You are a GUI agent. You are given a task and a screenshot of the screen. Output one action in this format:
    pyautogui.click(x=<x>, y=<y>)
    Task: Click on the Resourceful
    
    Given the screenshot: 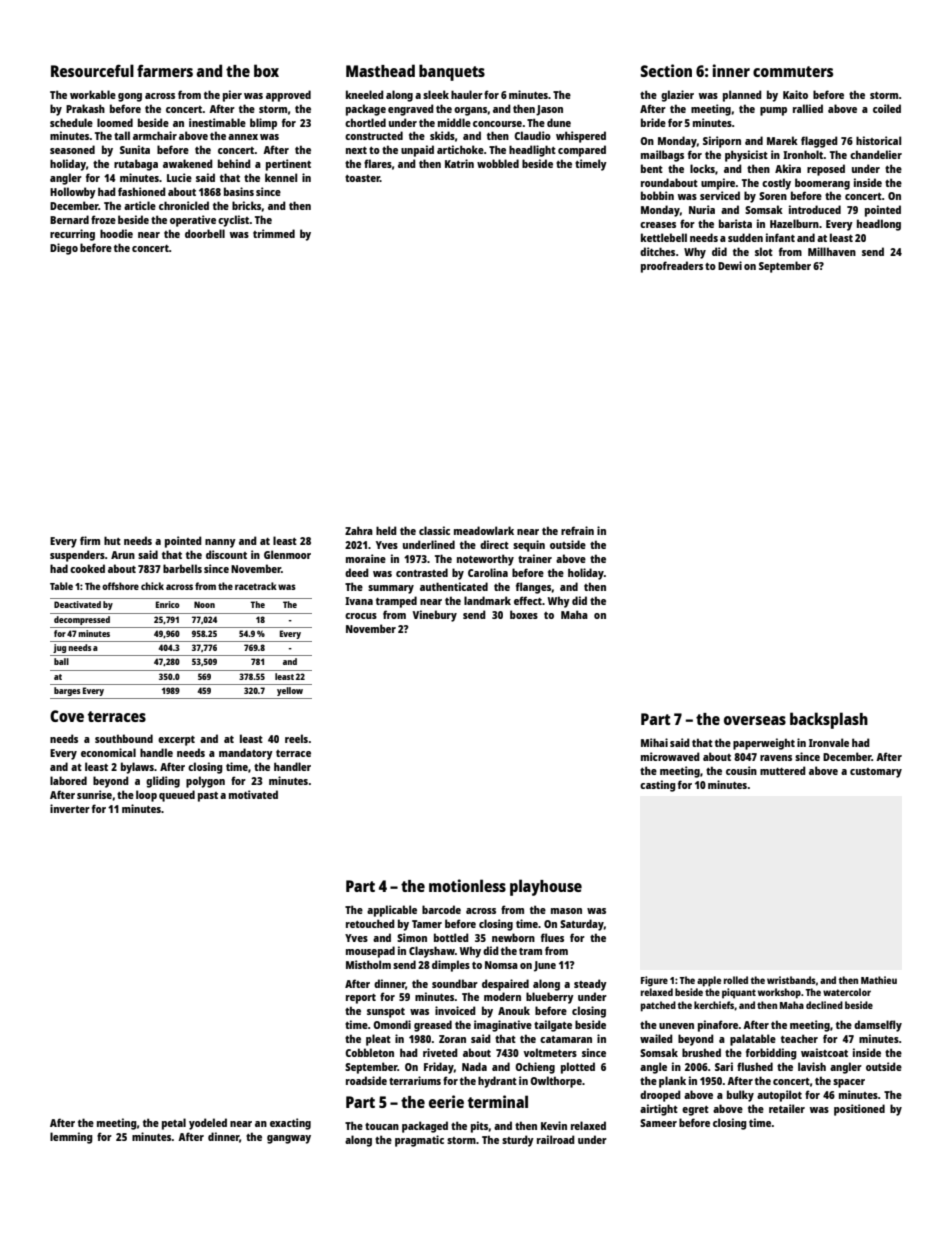 What is the action you would take?
    pyautogui.click(x=92, y=70)
